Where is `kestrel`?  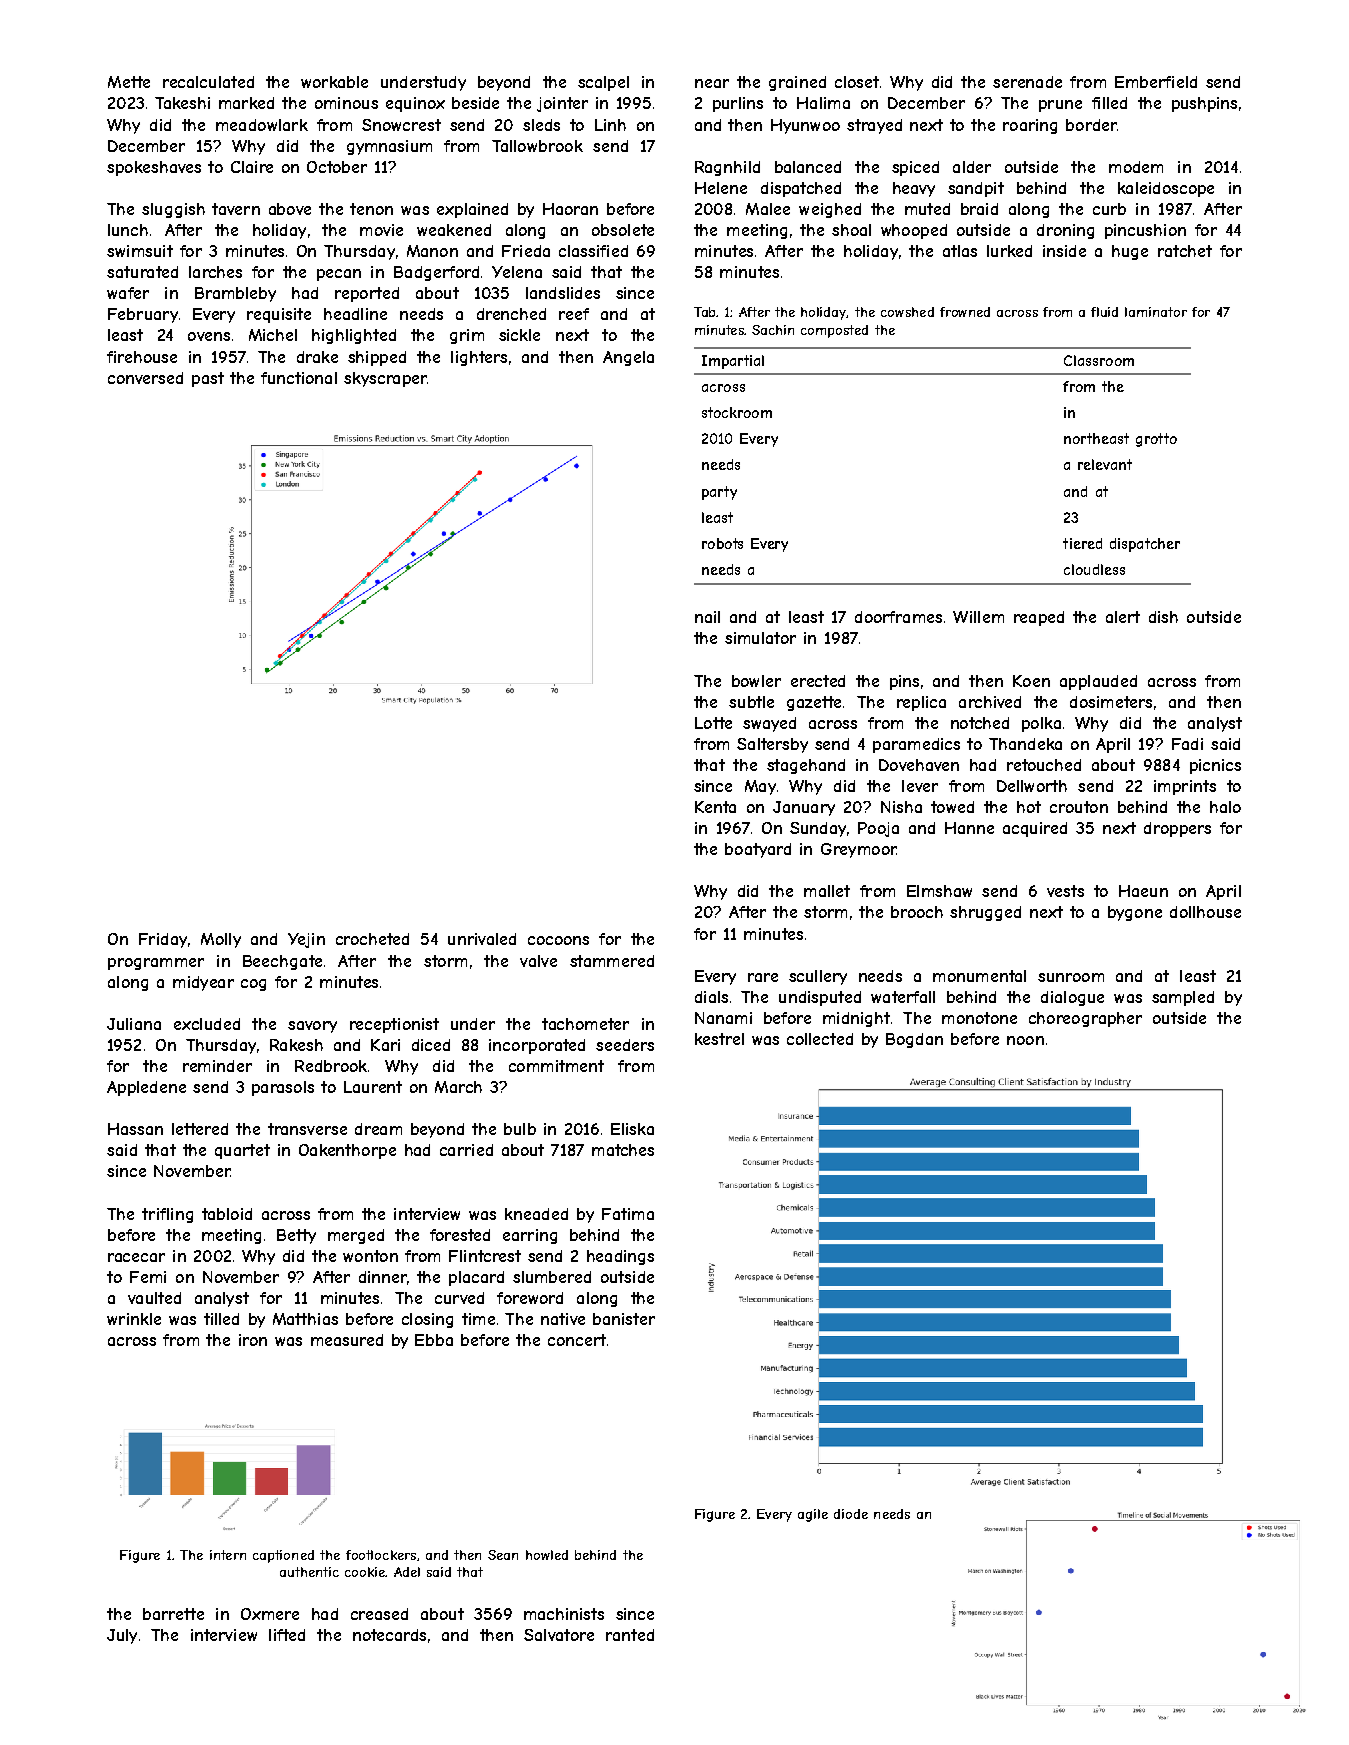 kestrel is located at coordinates (719, 1039).
